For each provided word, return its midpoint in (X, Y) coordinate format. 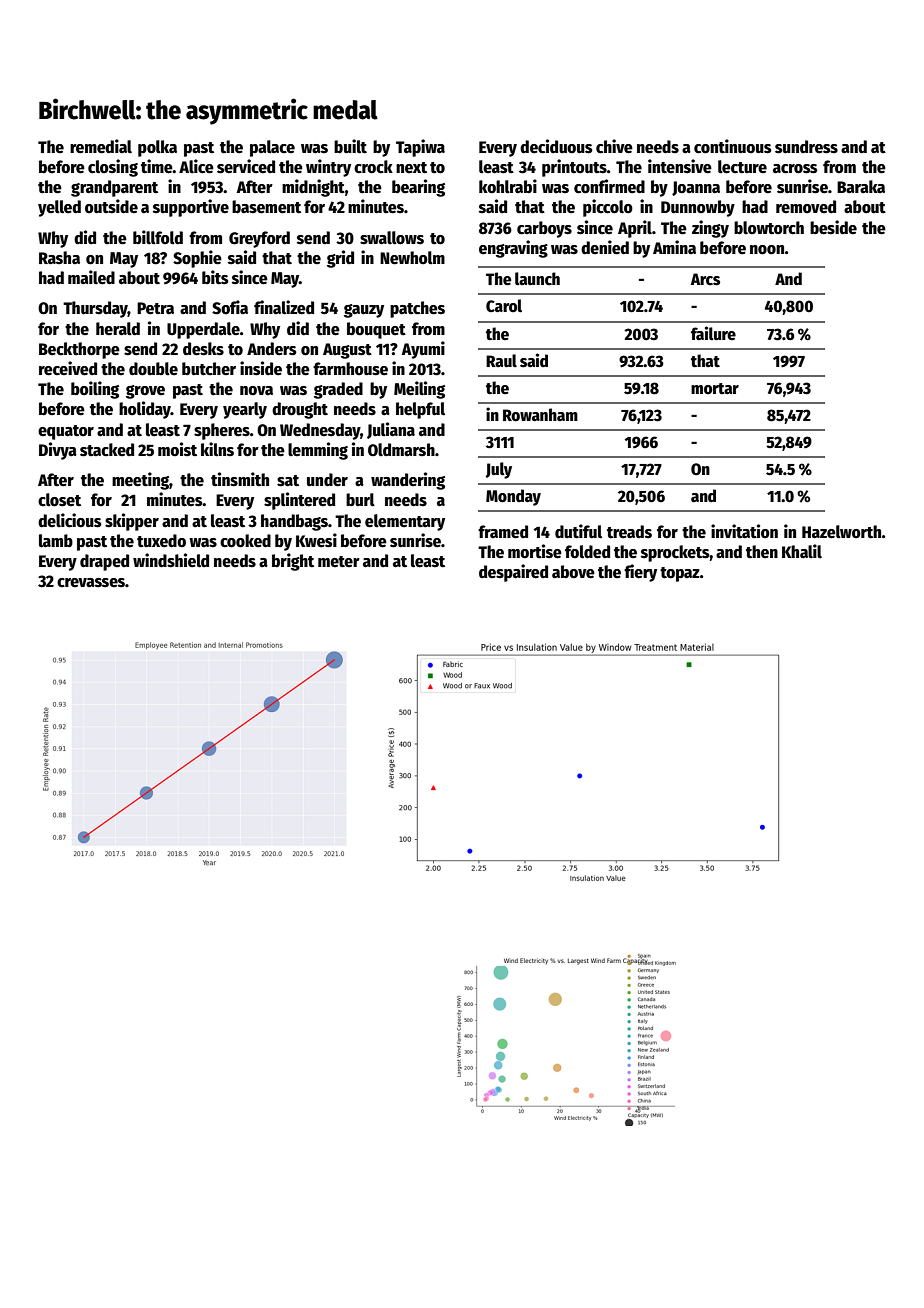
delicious (70, 520)
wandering (408, 481)
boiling (95, 390)
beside (833, 227)
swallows (392, 238)
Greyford (259, 239)
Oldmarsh (401, 450)
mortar (715, 389)
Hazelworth (842, 532)
